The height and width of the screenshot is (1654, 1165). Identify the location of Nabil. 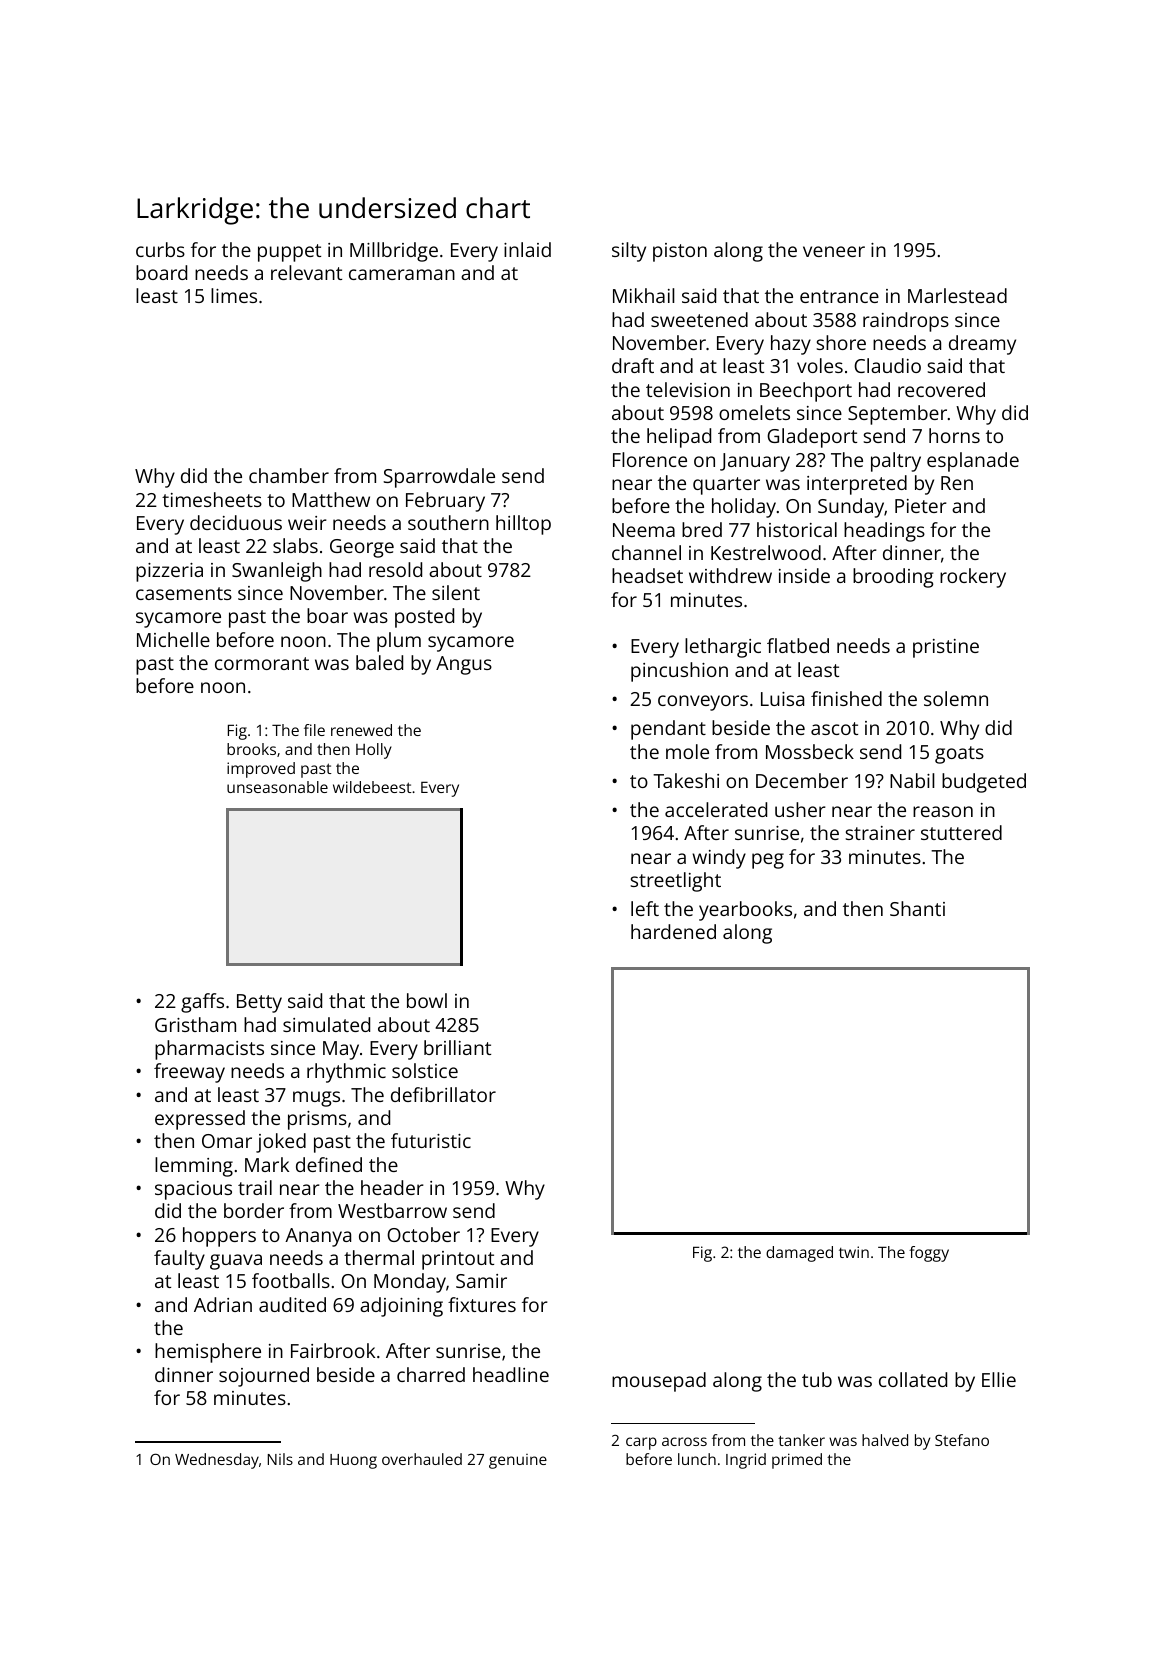
(912, 780).
